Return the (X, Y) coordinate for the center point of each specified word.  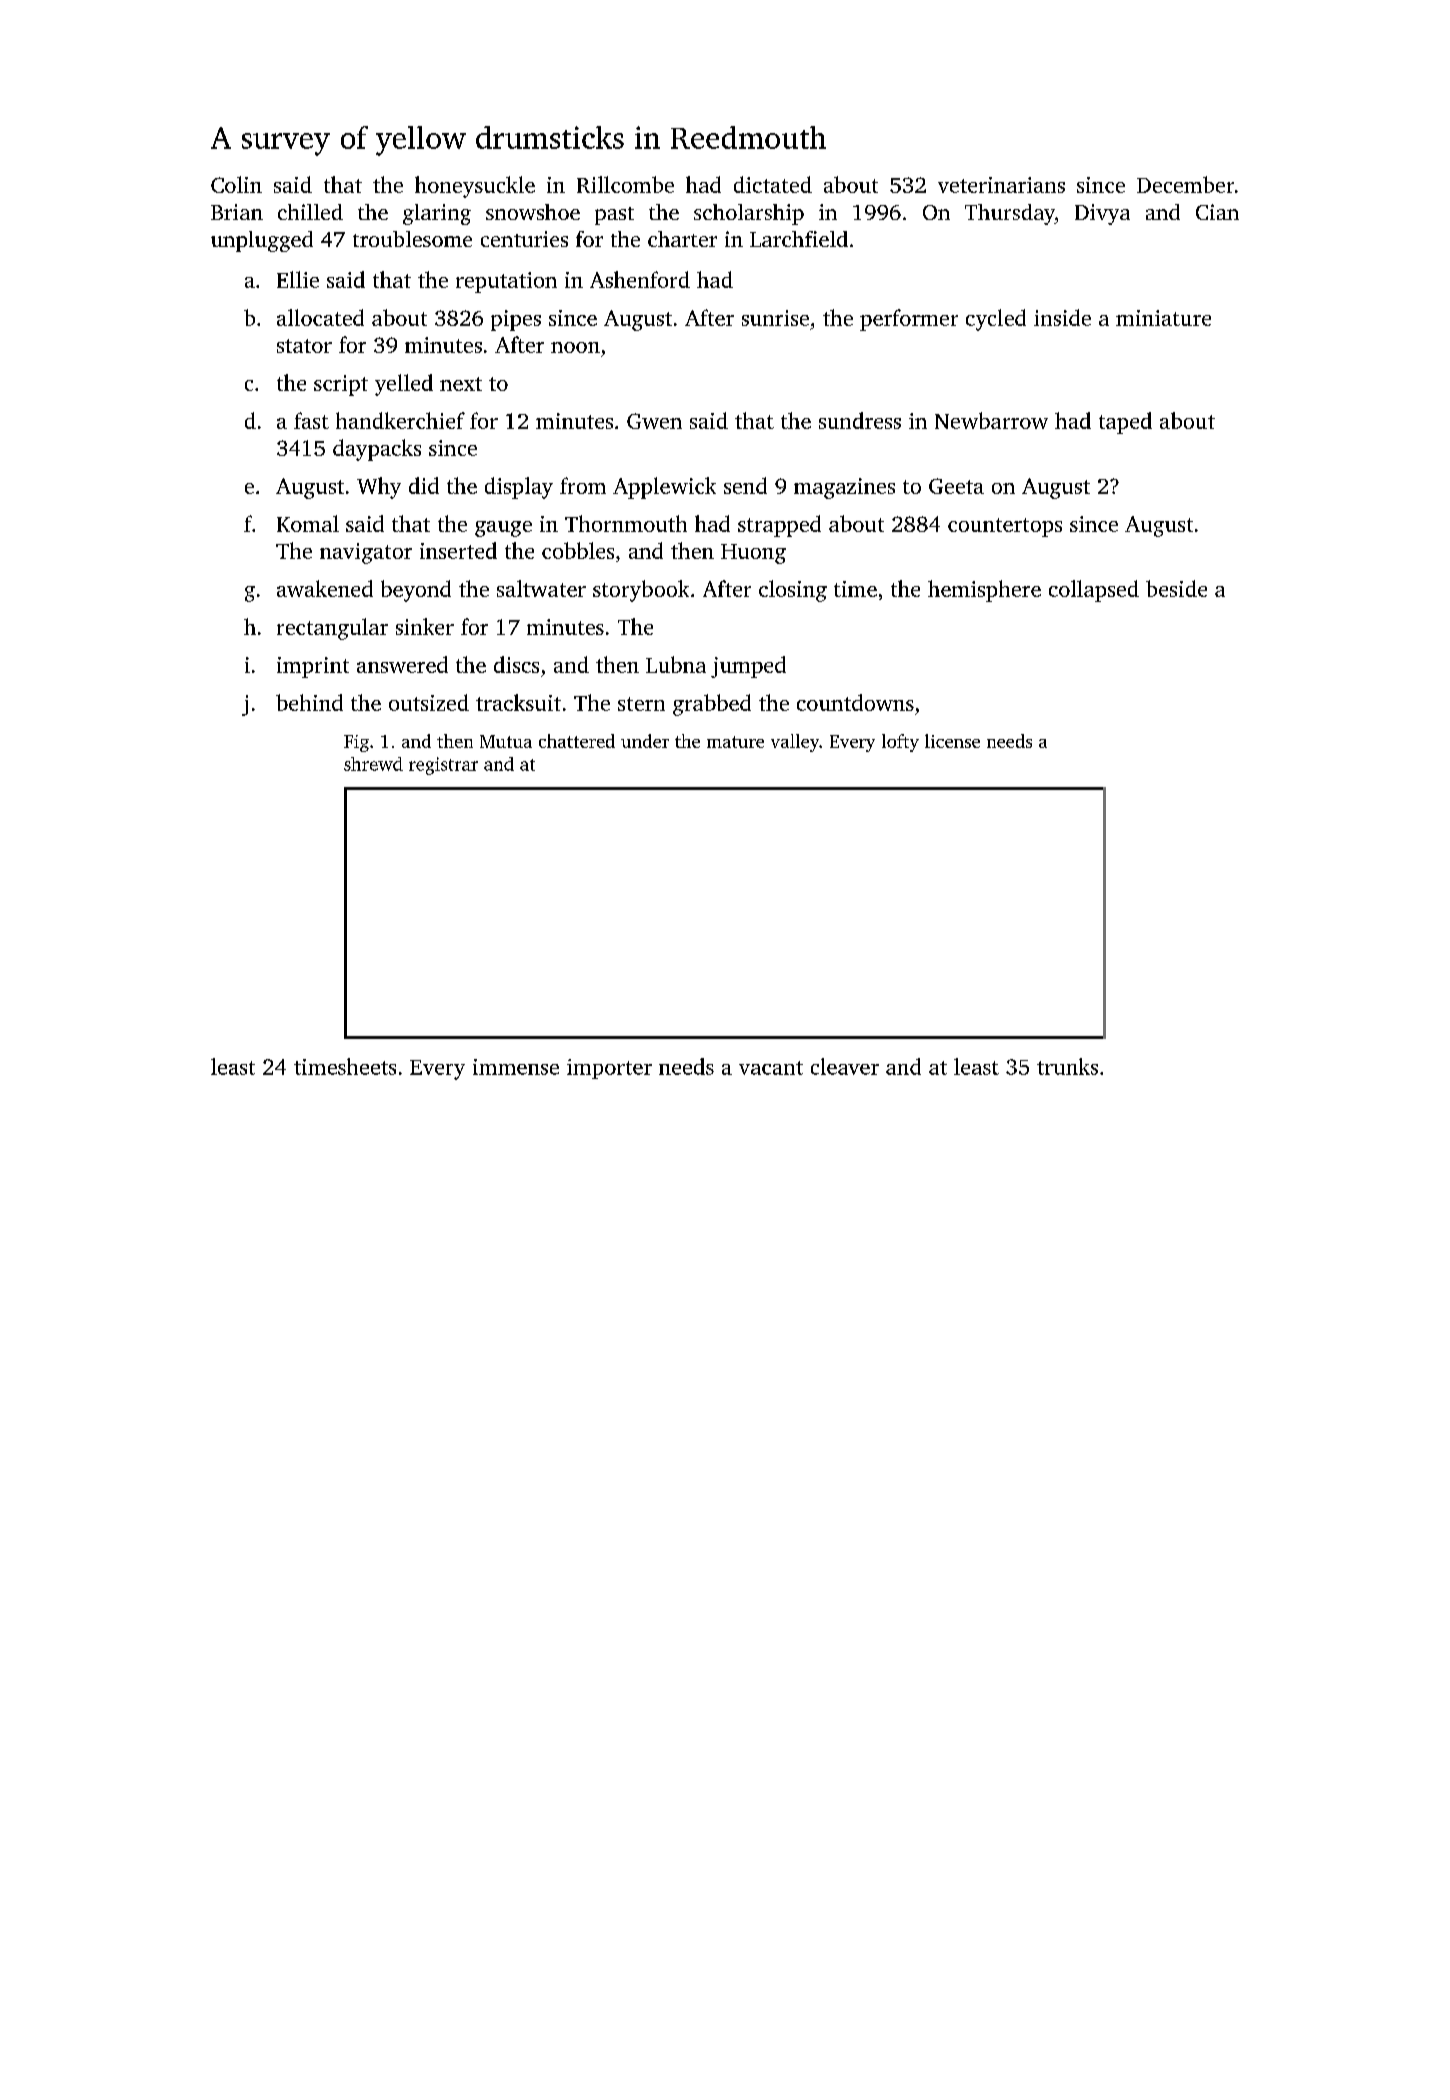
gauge (503, 529)
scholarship (749, 214)
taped (1125, 423)
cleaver (845, 1066)
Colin (236, 184)
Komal (308, 523)
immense (516, 1067)
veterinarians (1001, 185)
